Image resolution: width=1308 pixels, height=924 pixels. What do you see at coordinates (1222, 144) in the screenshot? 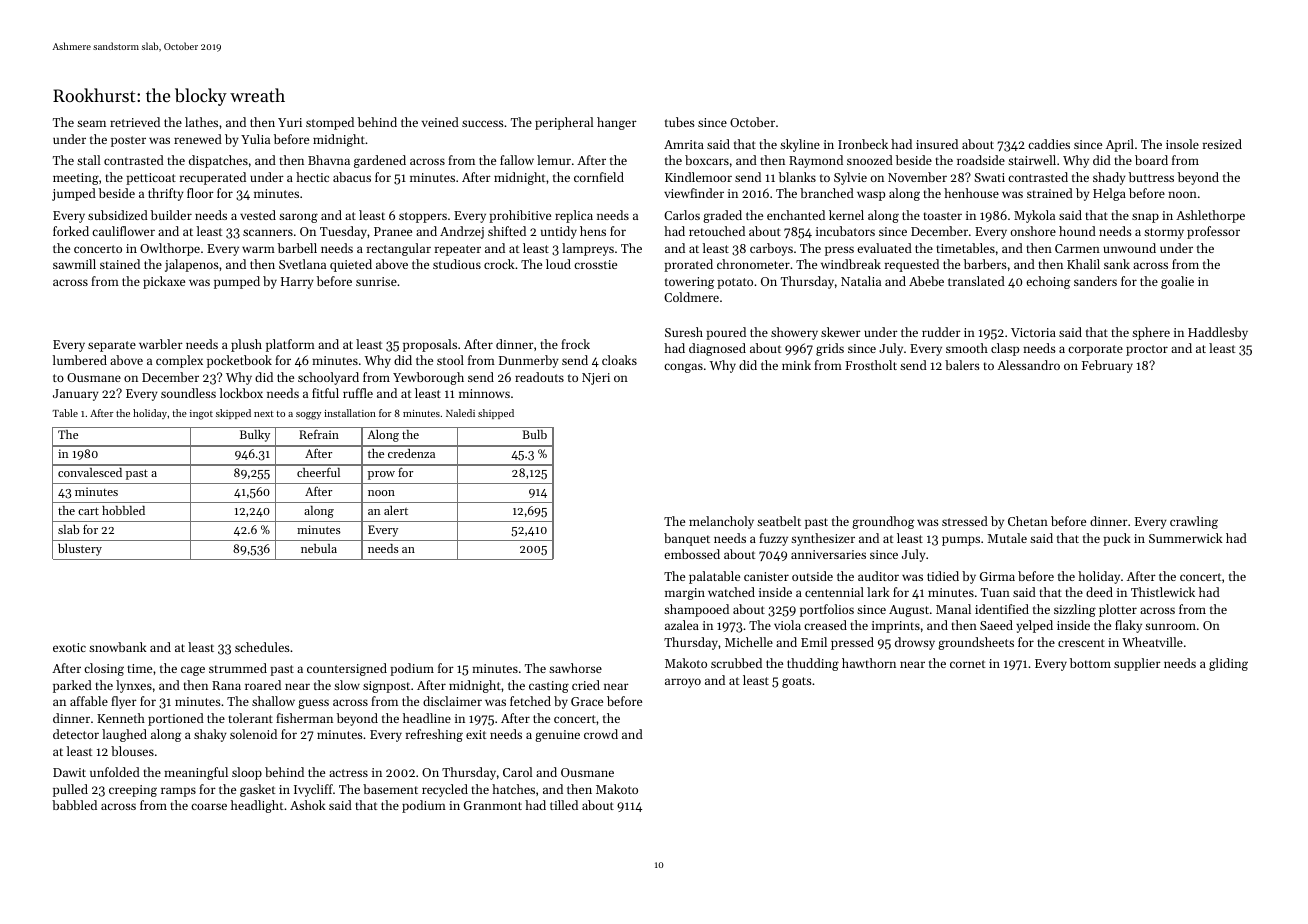
I see `resized` at bounding box center [1222, 144].
